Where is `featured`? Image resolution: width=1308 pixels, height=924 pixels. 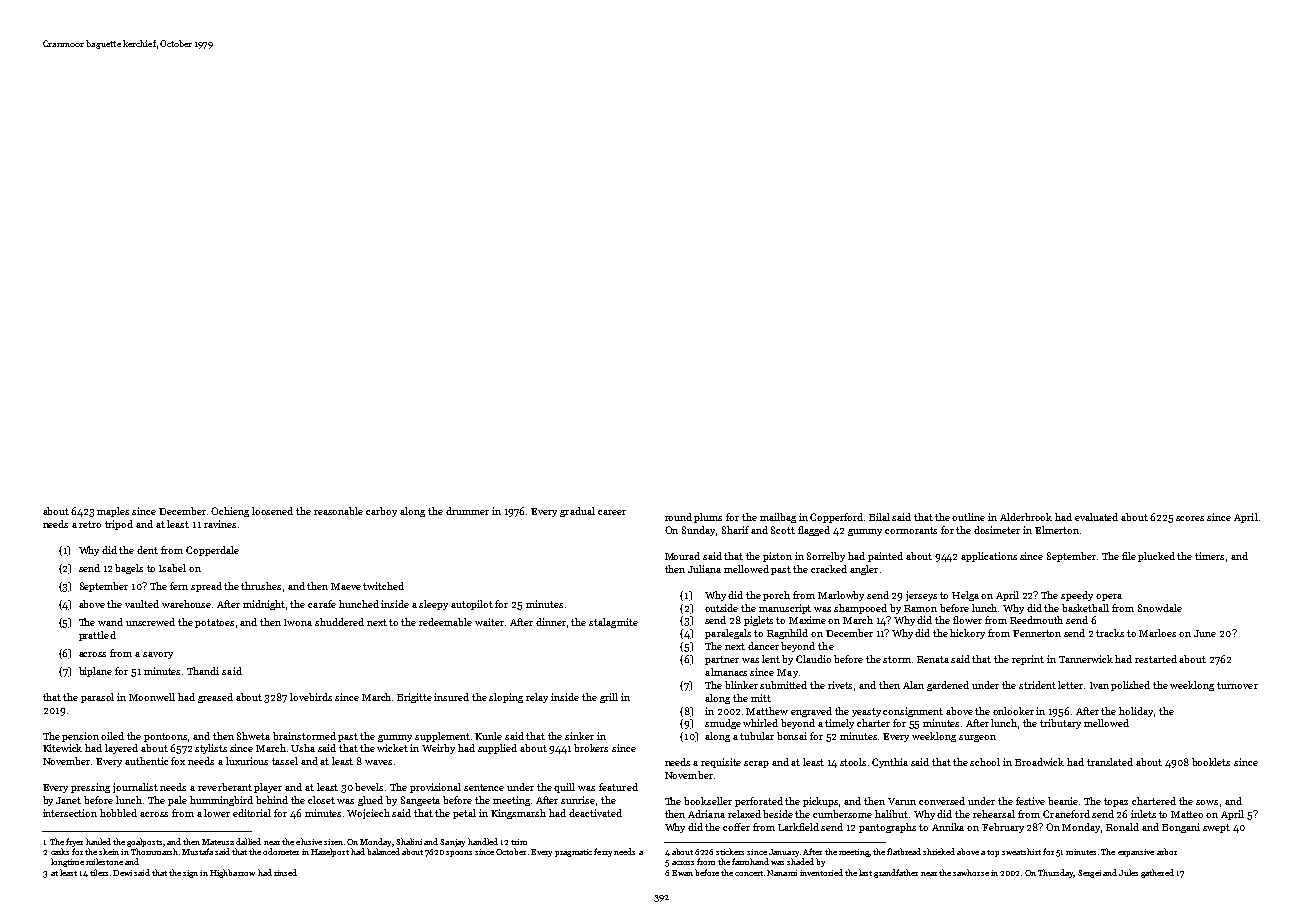 featured is located at coordinates (618, 787).
